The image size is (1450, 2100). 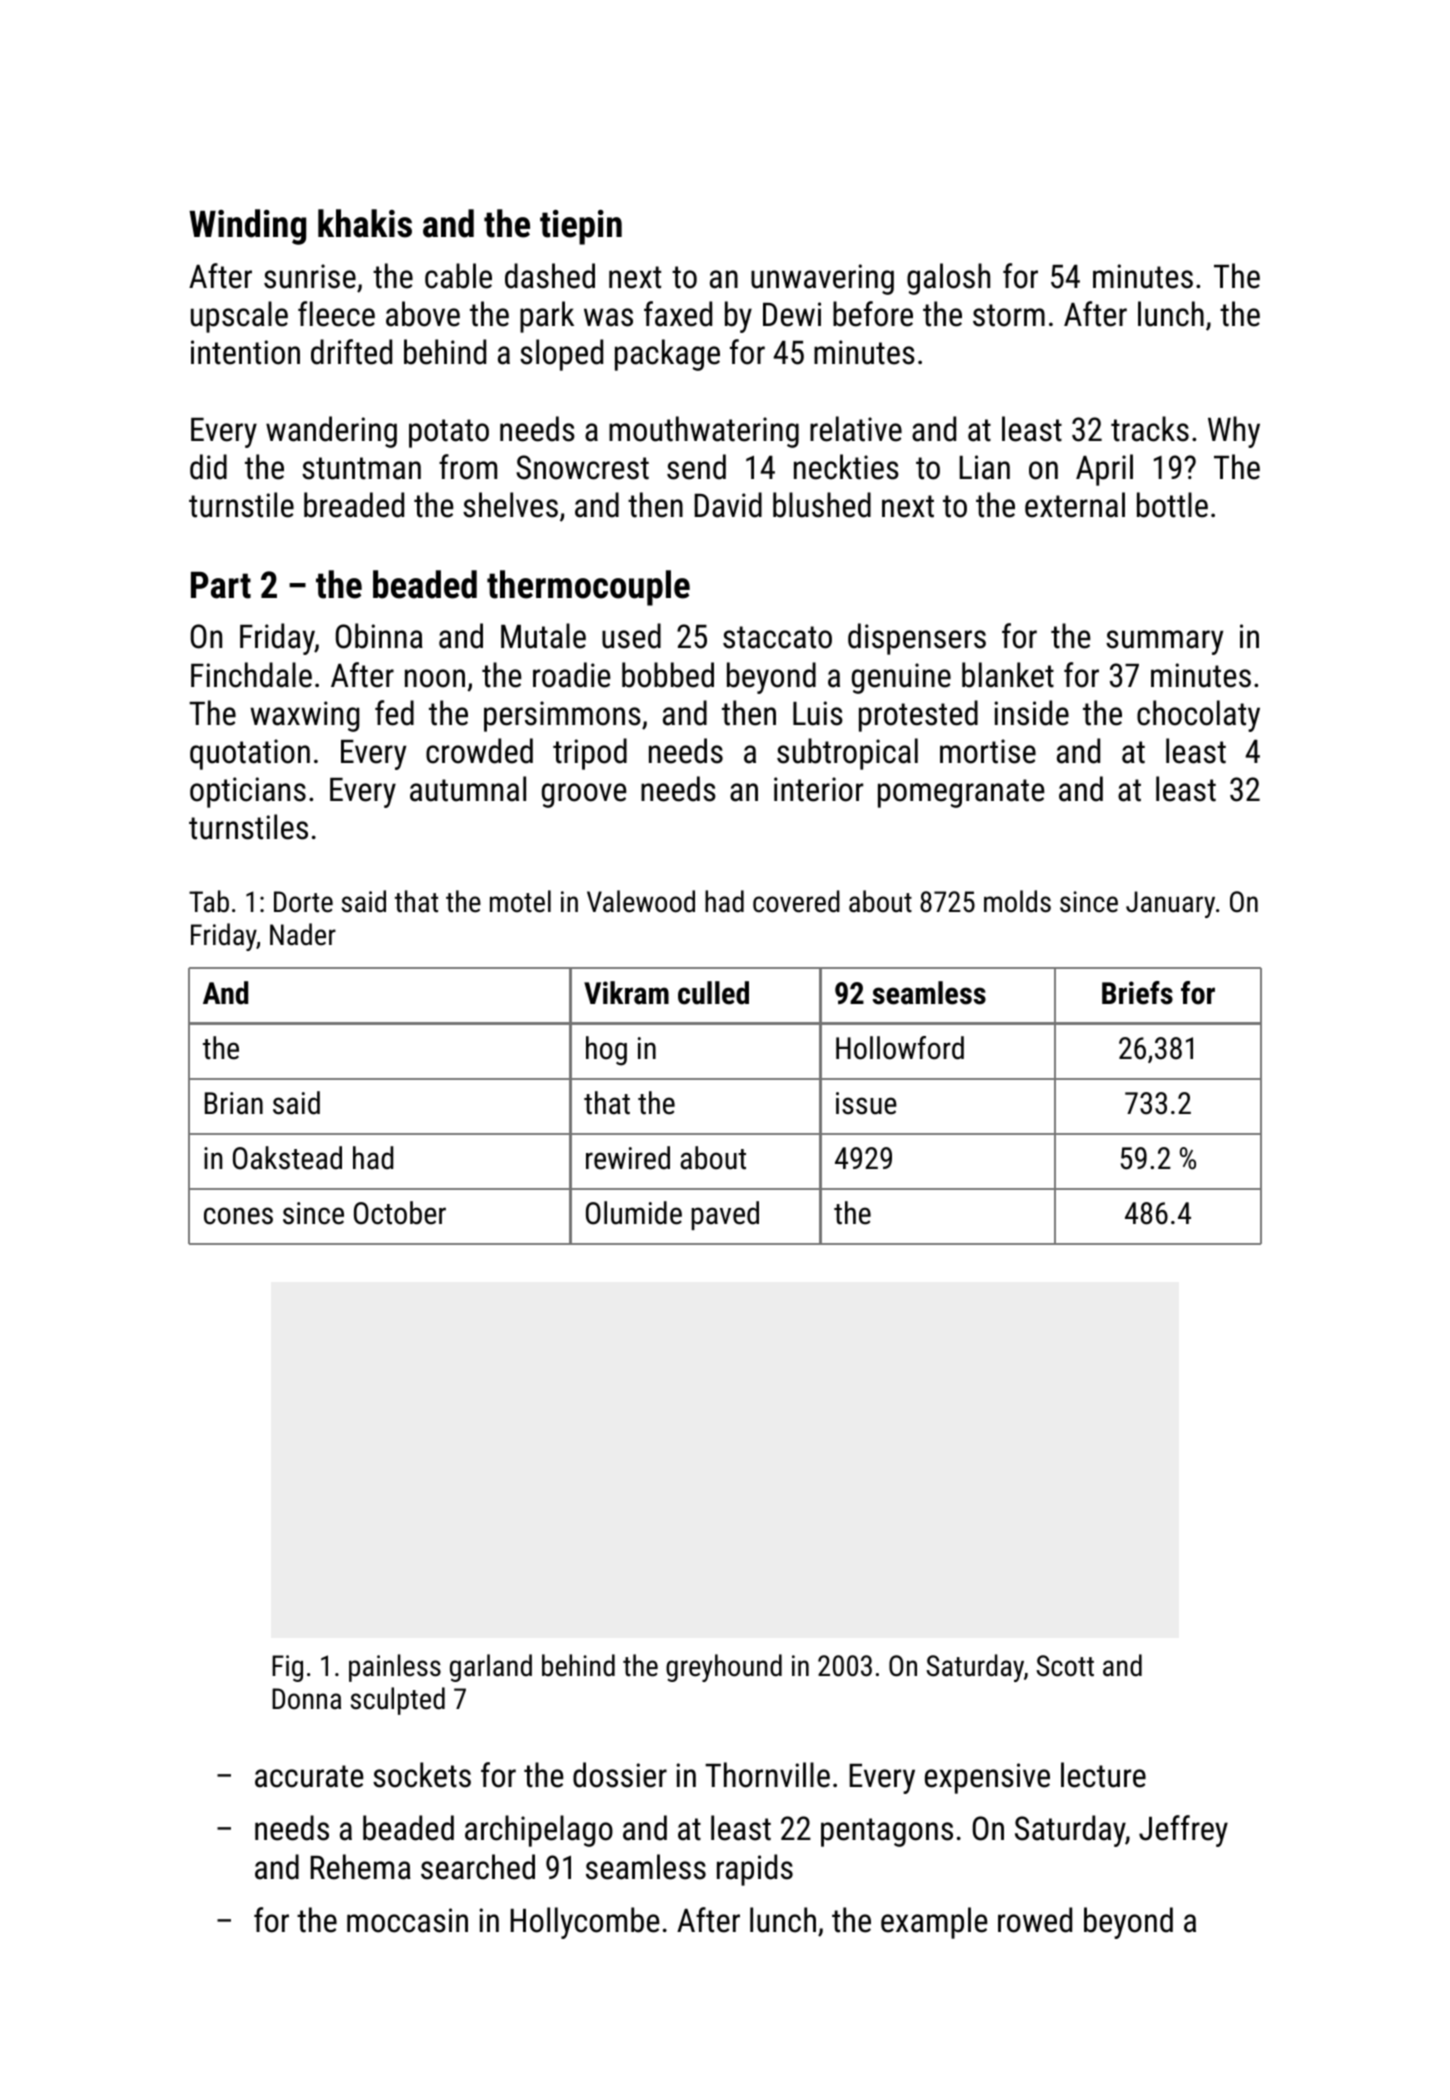 What do you see at coordinates (822, 505) in the screenshot?
I see `blushed` at bounding box center [822, 505].
